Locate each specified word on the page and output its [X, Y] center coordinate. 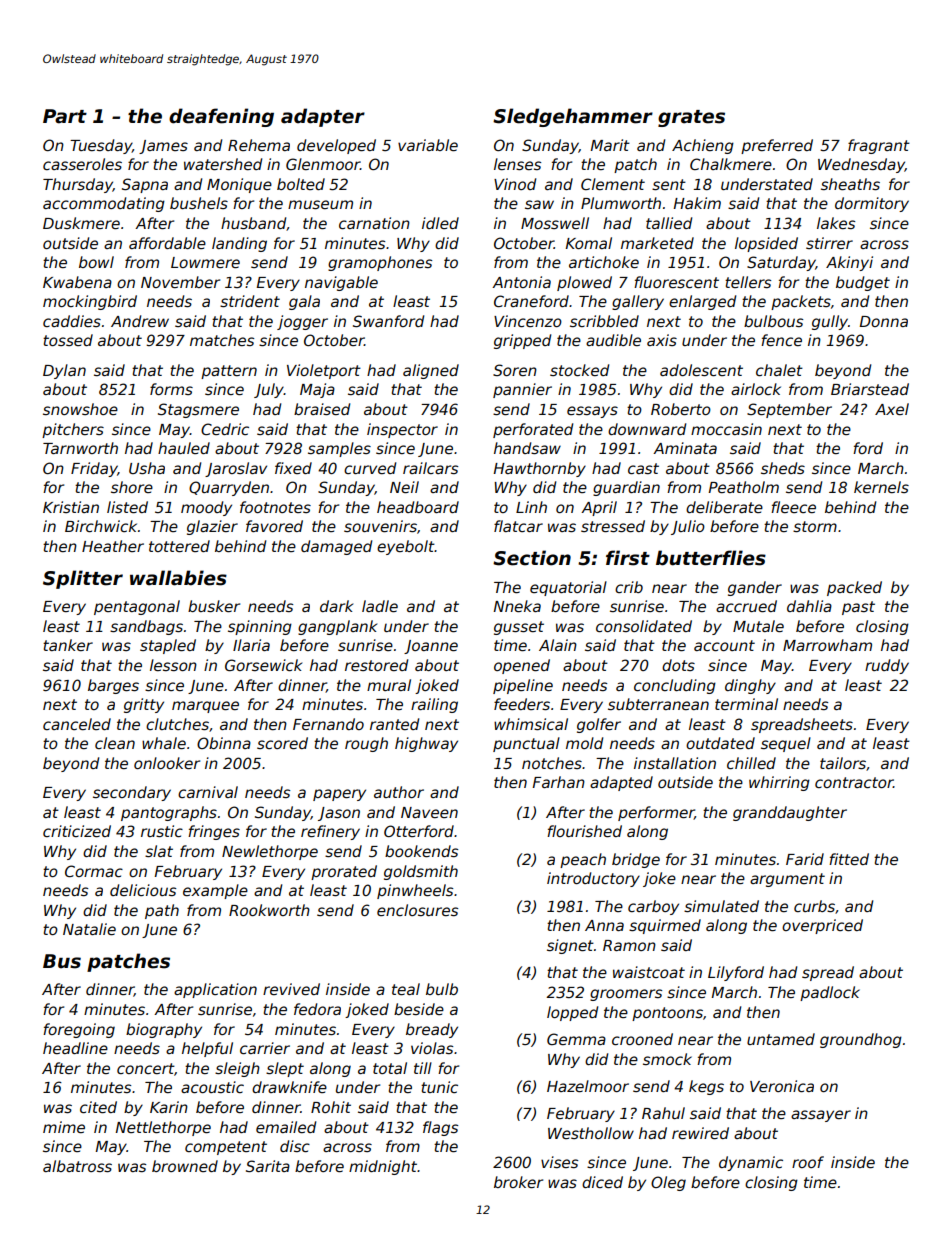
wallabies [178, 578]
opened [522, 666]
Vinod [515, 184]
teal [406, 989]
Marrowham [827, 645]
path [162, 911]
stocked [579, 370]
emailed [286, 1127]
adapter [323, 117]
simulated [721, 906]
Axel [892, 409]
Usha [147, 468]
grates [691, 118]
